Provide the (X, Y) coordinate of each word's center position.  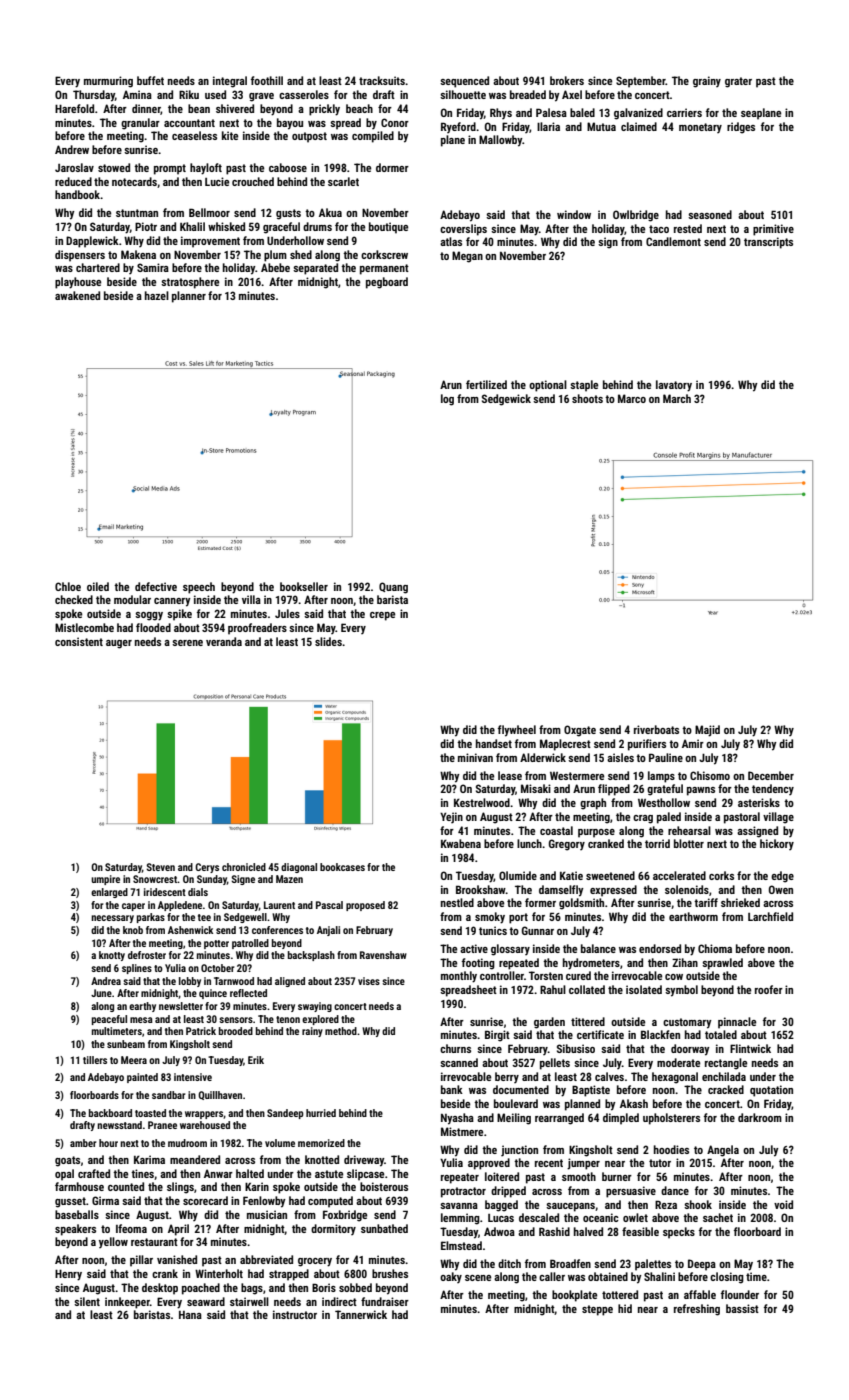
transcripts (768, 243)
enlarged (109, 893)
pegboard (387, 283)
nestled (457, 902)
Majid (707, 731)
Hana (190, 1315)
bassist (742, 1308)
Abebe (275, 267)
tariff (706, 902)
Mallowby (501, 141)
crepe (382, 616)
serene (187, 643)
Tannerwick (361, 1314)
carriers (684, 112)
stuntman (137, 213)
